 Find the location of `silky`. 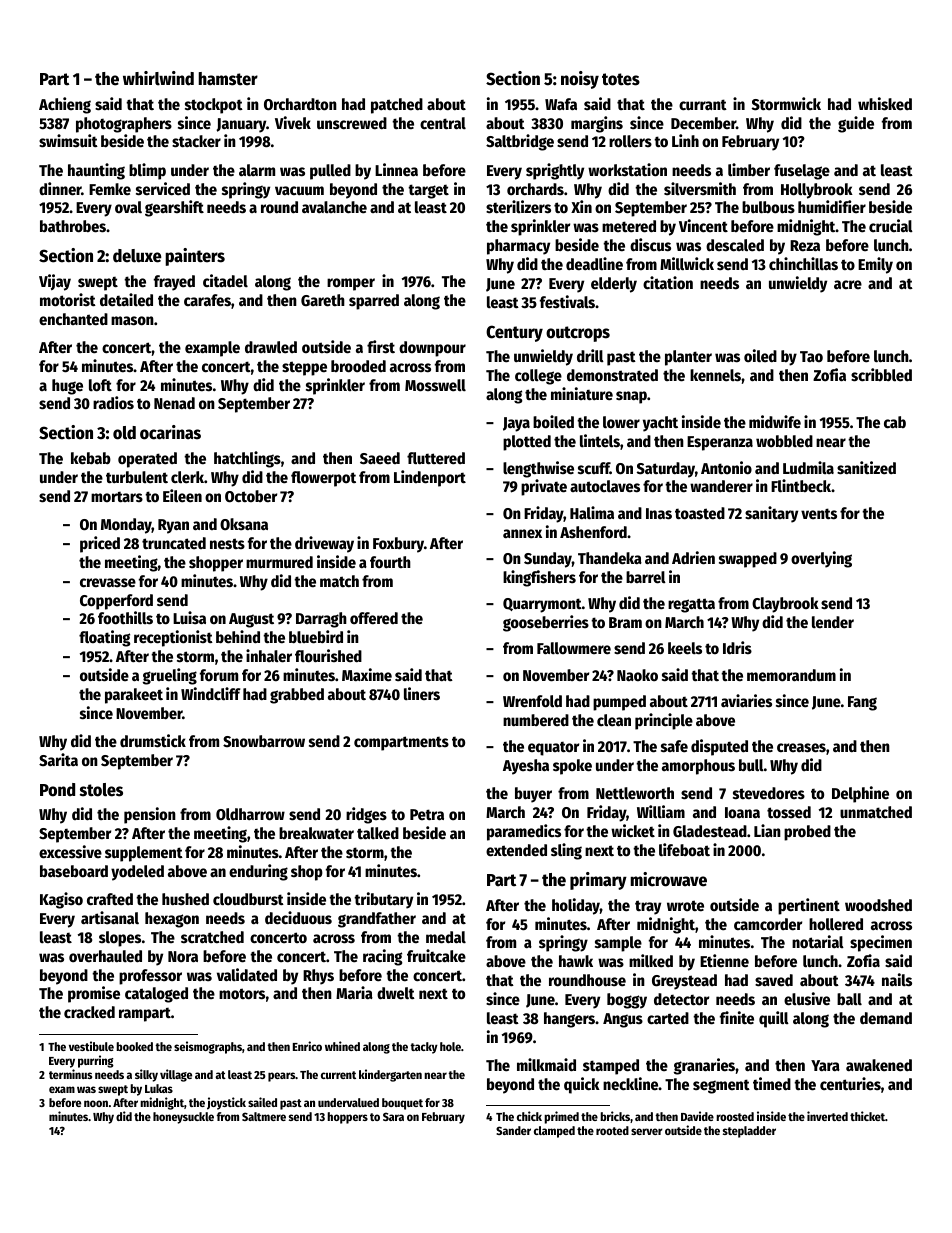

silky is located at coordinates (146, 1075).
